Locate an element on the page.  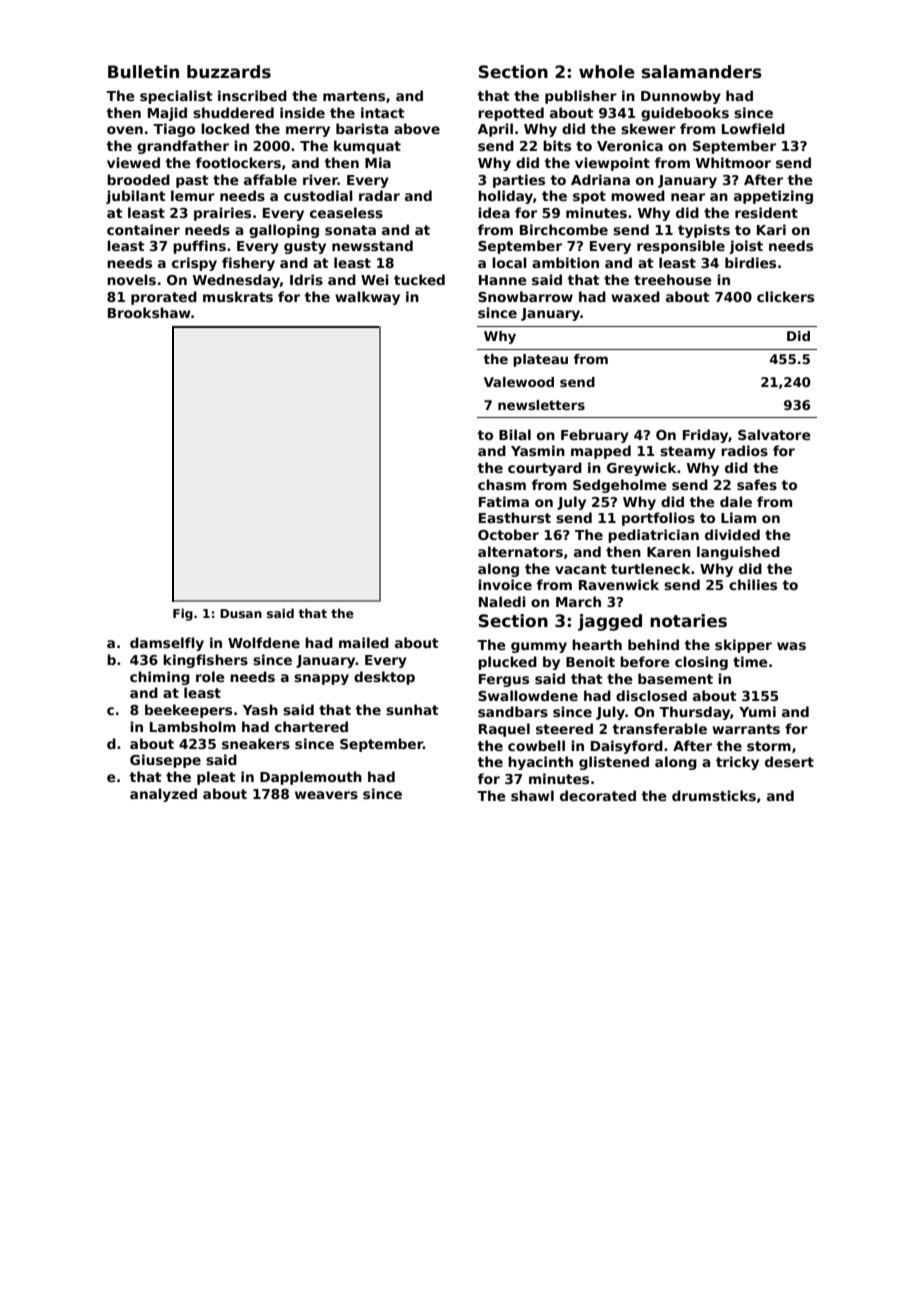
Fig is located at coordinates (183, 614).
